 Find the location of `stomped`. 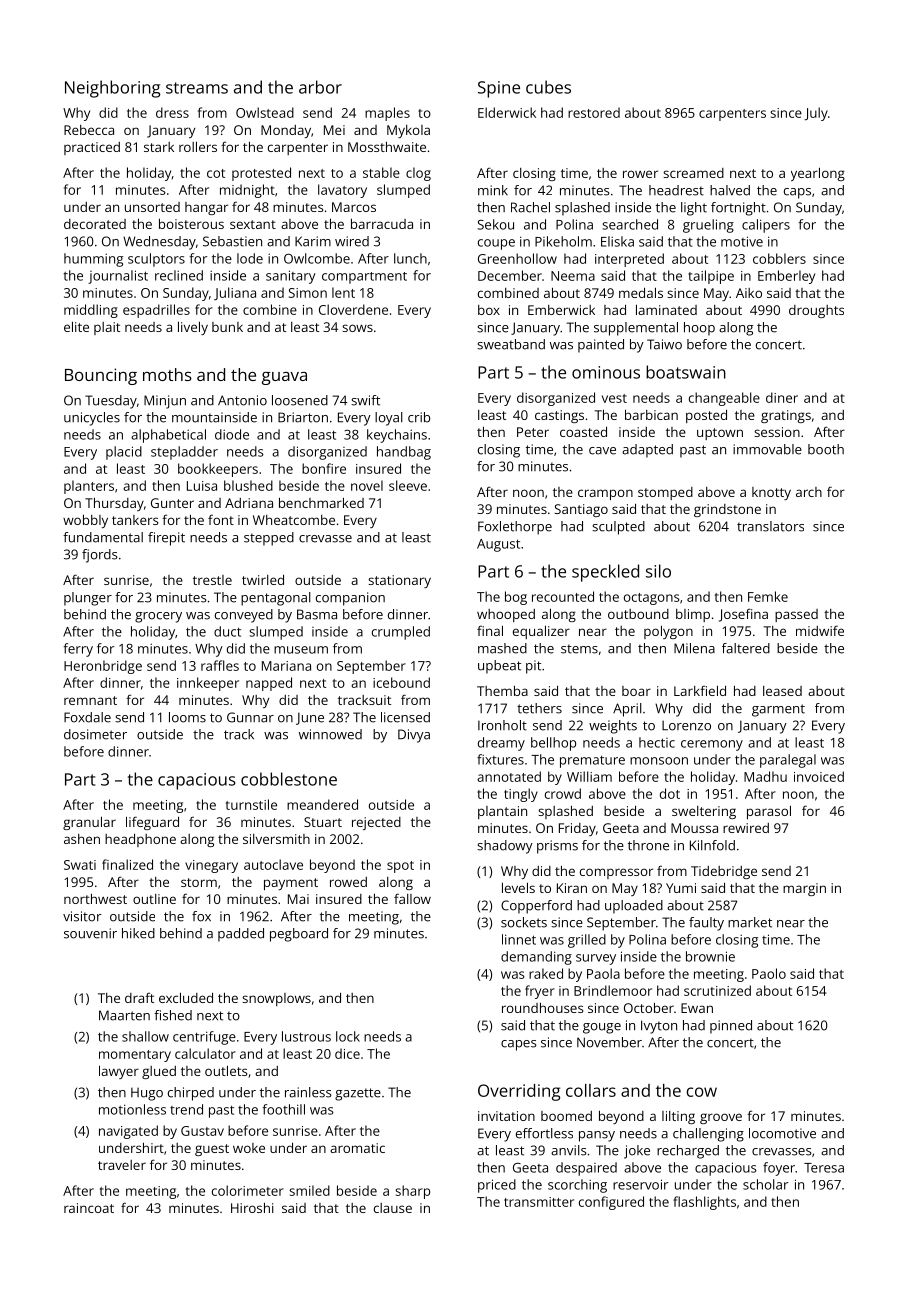

stomped is located at coordinates (665, 493).
